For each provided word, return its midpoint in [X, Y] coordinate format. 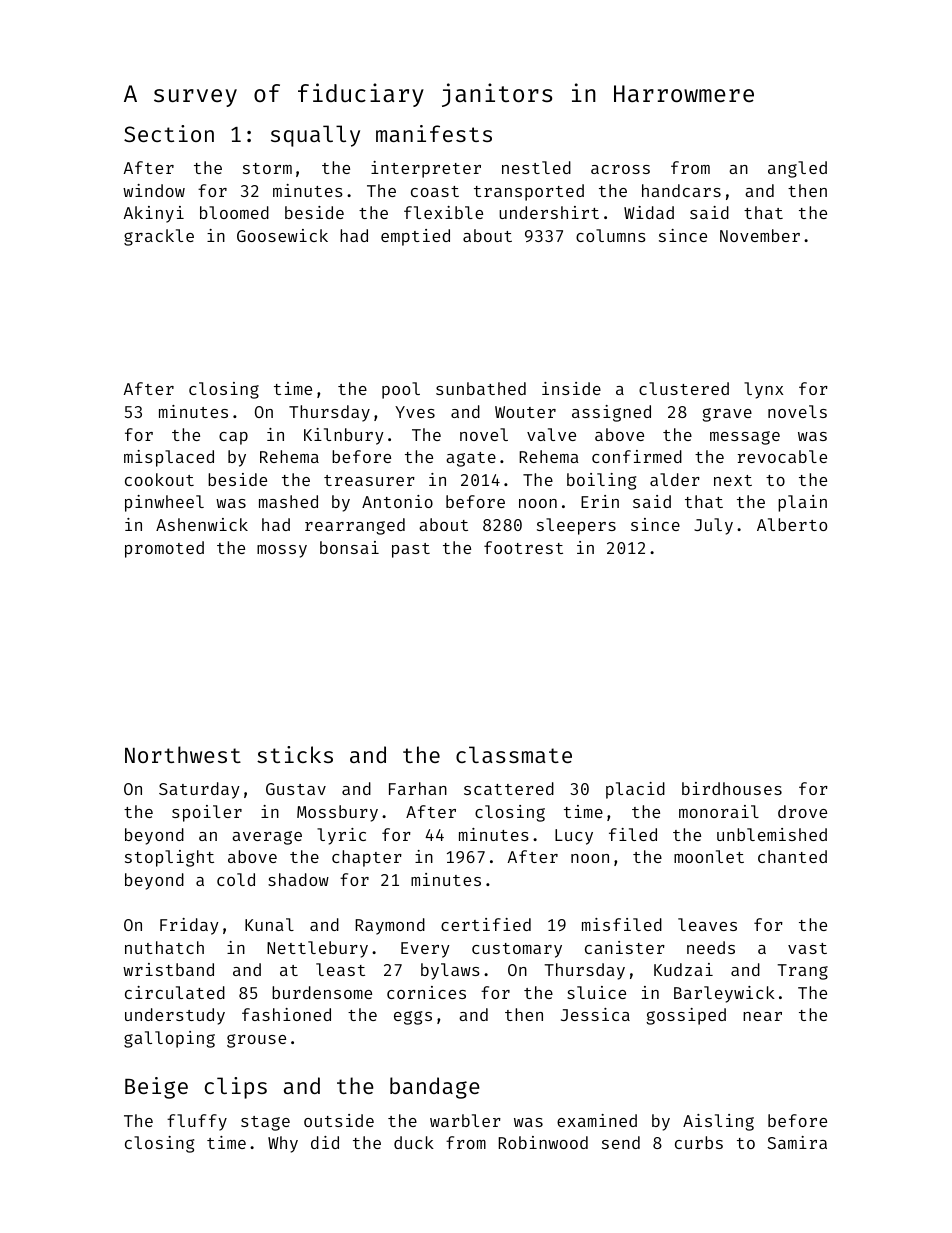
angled [797, 169]
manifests [434, 133]
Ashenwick [202, 524]
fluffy [197, 1122]
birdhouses [732, 788]
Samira [797, 1142]
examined [597, 1120]
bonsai [349, 547]
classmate [514, 754]
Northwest [183, 754]
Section [169, 133]
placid [635, 790]
